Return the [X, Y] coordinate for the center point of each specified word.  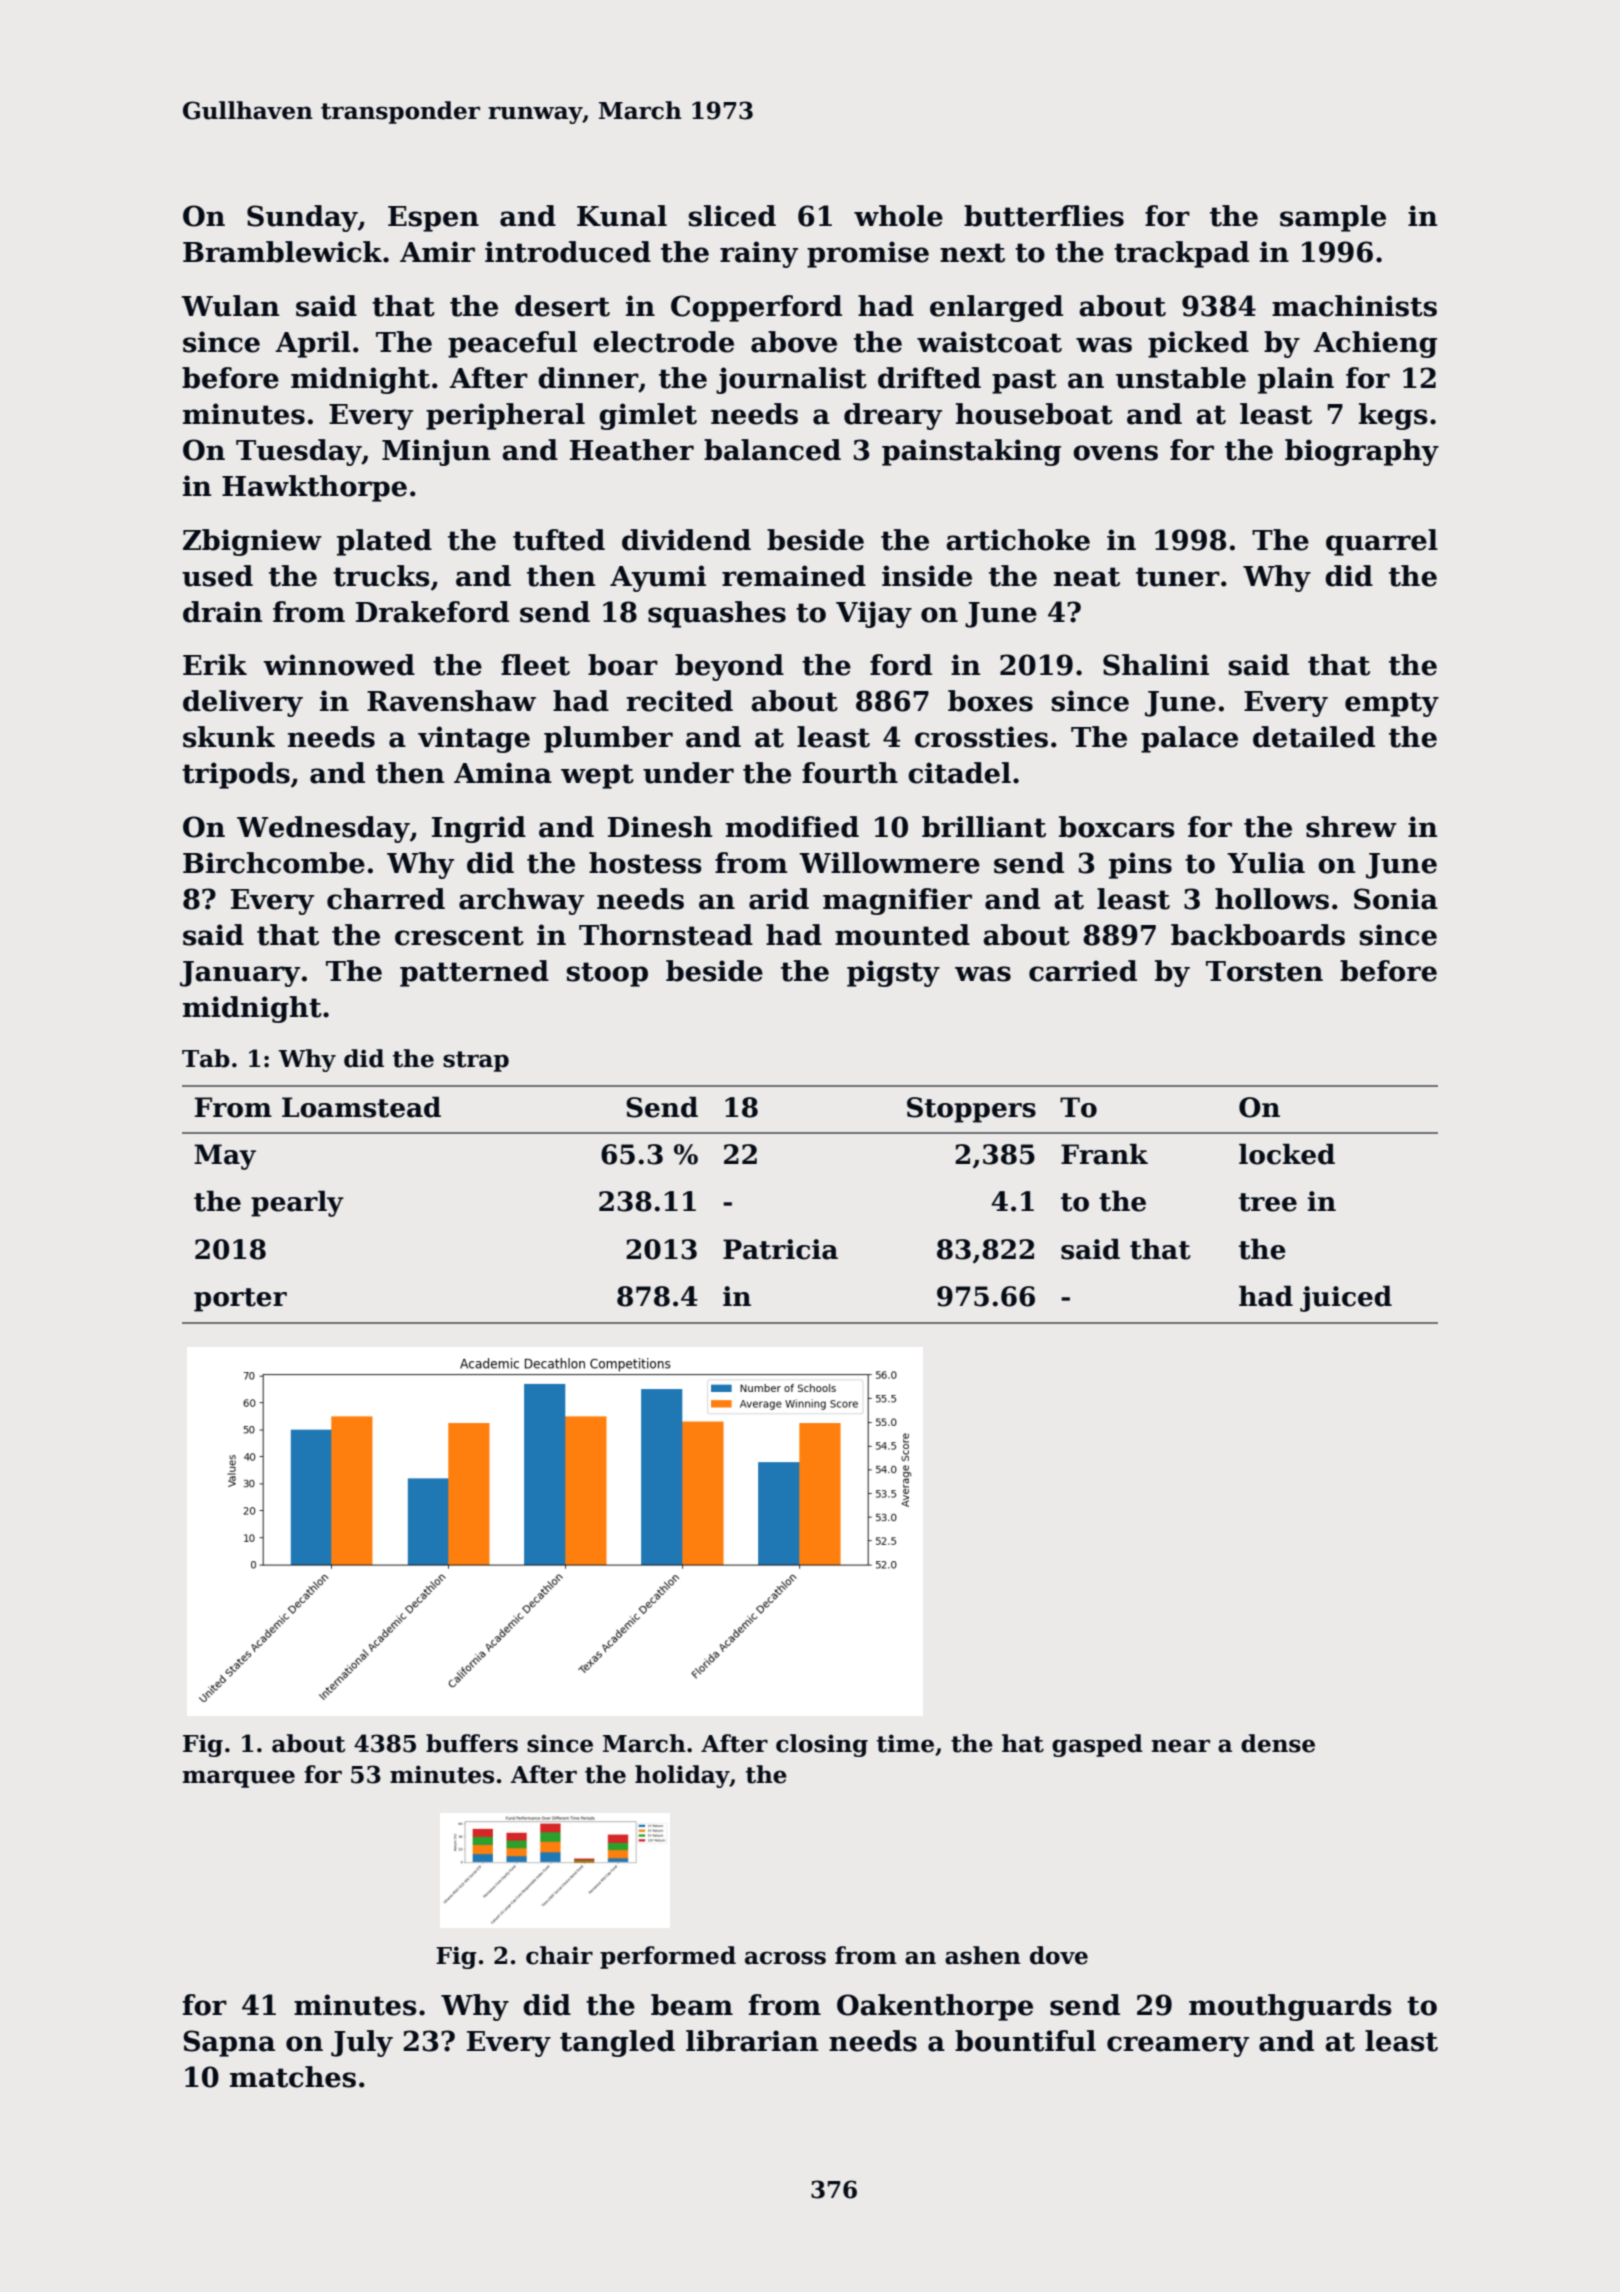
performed [668, 1957]
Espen [433, 219]
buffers [472, 1743]
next [972, 253]
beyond [729, 667]
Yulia [1266, 863]
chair [559, 1955]
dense [1278, 1743]
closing [822, 1745]
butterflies [1044, 216]
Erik [215, 664]
